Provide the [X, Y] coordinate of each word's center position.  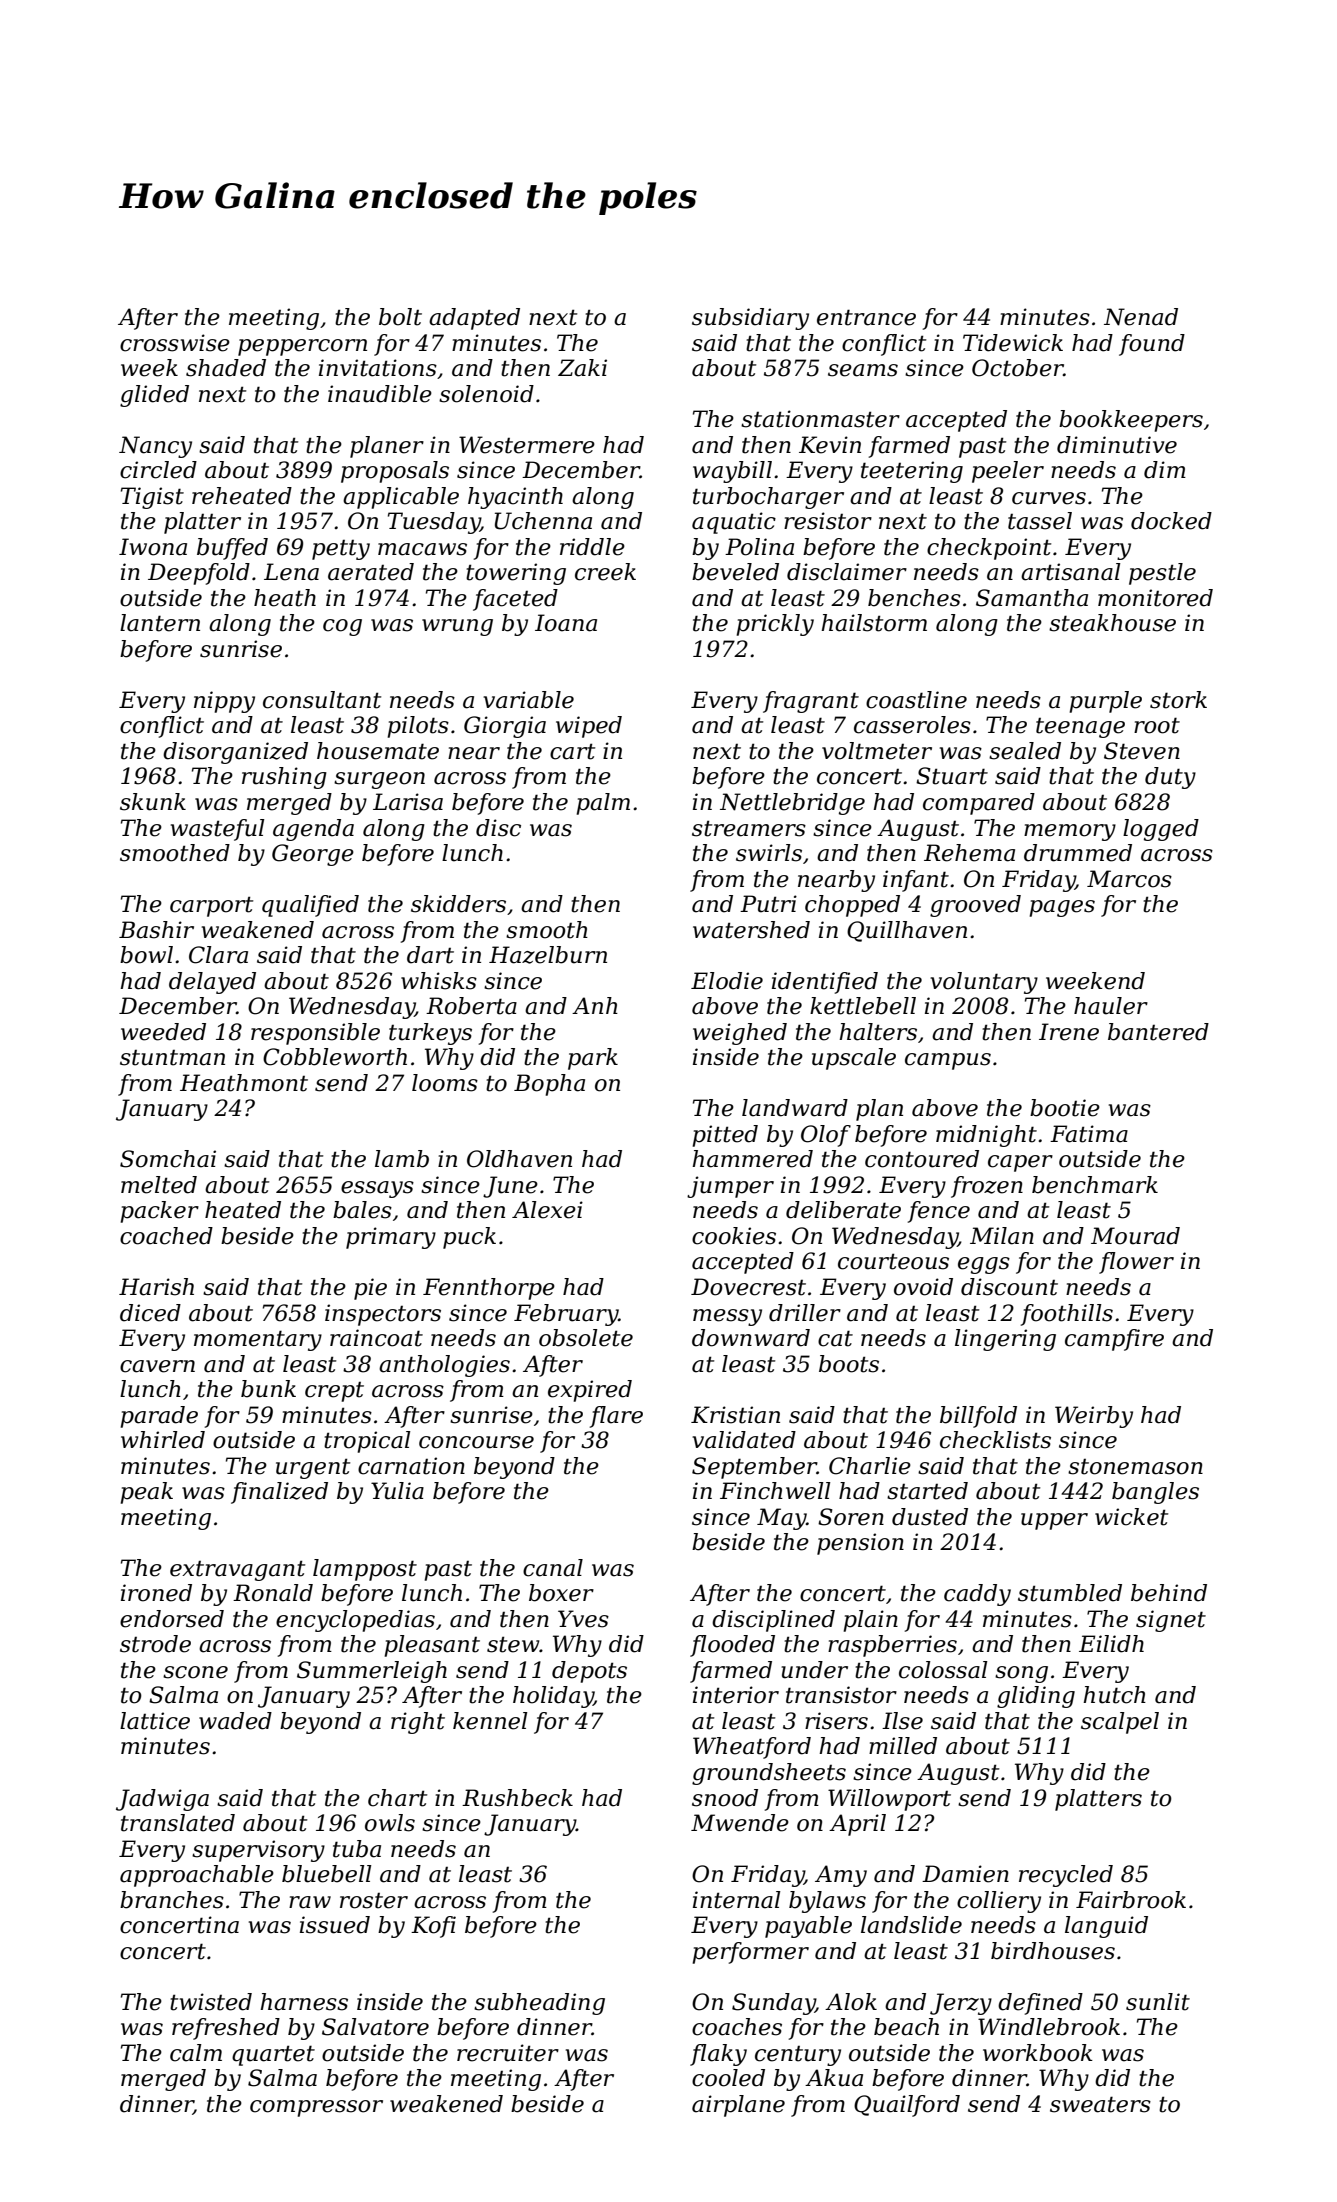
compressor [316, 2108]
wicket [1131, 1517]
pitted [725, 1136]
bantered [1158, 1032]
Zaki [582, 368]
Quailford [907, 2106]
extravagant [237, 1570]
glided [154, 396]
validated [744, 1440]
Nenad [1141, 317]
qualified [310, 906]
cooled [728, 2078]
